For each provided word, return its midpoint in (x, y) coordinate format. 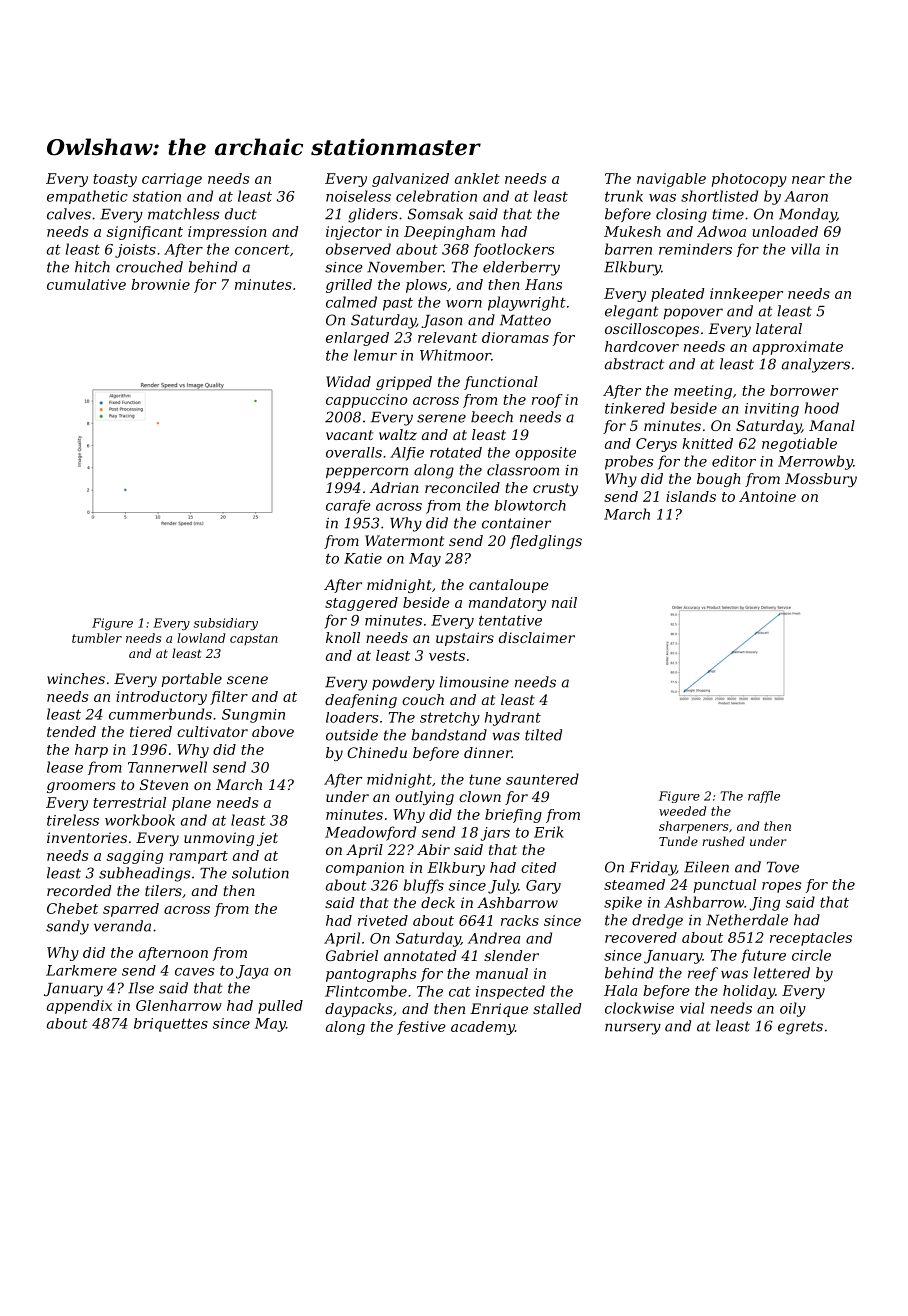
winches (76, 678)
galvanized (410, 180)
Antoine (767, 496)
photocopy (749, 180)
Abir (433, 849)
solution (260, 873)
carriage (172, 180)
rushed (723, 841)
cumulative (86, 284)
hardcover (642, 346)
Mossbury (821, 480)
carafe (348, 507)
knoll (343, 637)
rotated (456, 452)
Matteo (525, 320)
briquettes (171, 1025)
